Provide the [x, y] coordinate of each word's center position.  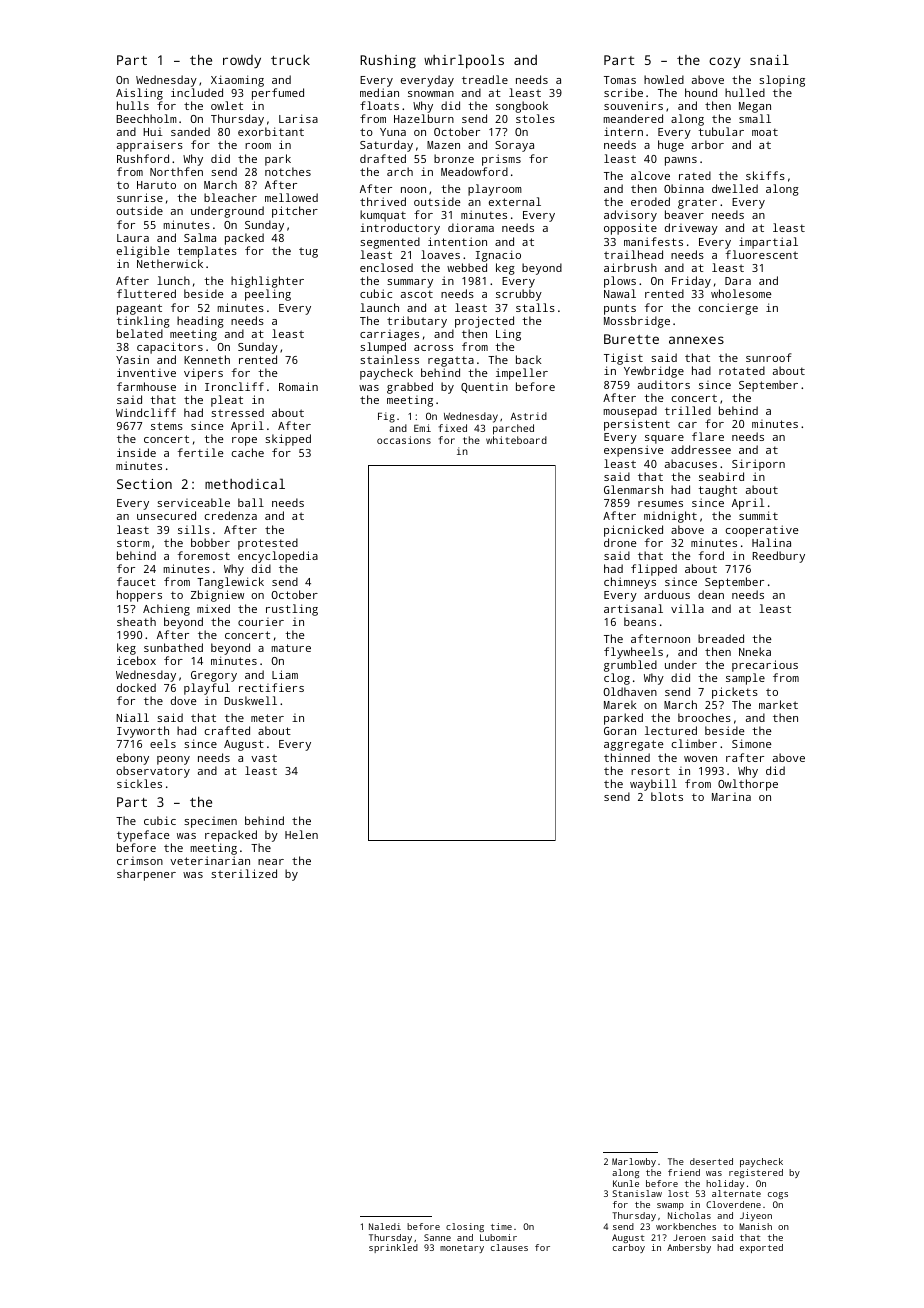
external [515, 201]
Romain [298, 386]
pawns [681, 161]
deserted [711, 1161]
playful [207, 689]
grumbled [630, 666]
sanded [190, 131]
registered [756, 1173]
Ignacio [498, 256]
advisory [630, 216]
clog [617, 679]
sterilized [244, 873]
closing [465, 1227]
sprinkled [393, 1248]
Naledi [385, 1226]
